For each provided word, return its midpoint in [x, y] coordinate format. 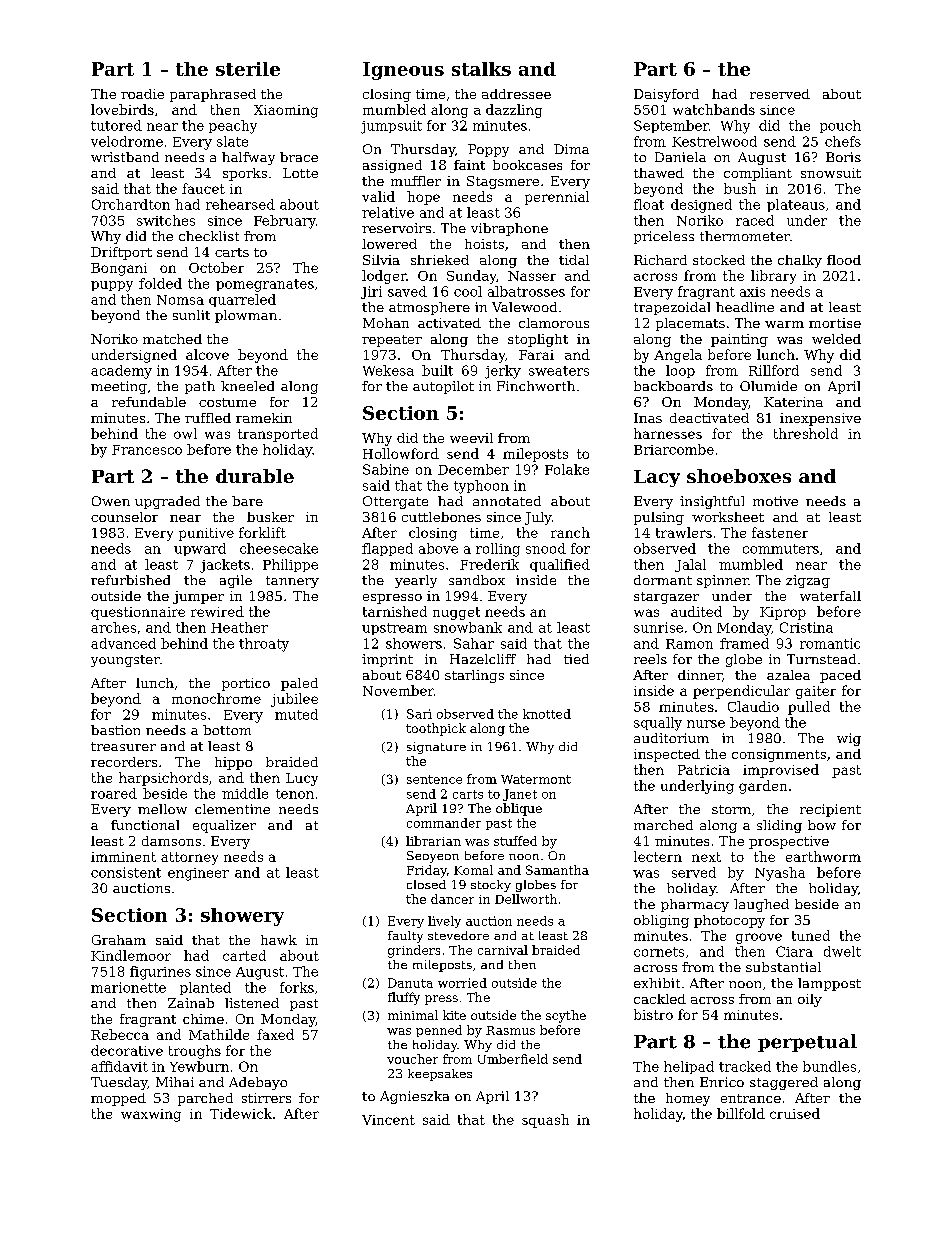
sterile [248, 69]
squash [545, 1121]
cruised [795, 1113]
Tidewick [241, 1113]
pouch [840, 126]
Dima [571, 149]
